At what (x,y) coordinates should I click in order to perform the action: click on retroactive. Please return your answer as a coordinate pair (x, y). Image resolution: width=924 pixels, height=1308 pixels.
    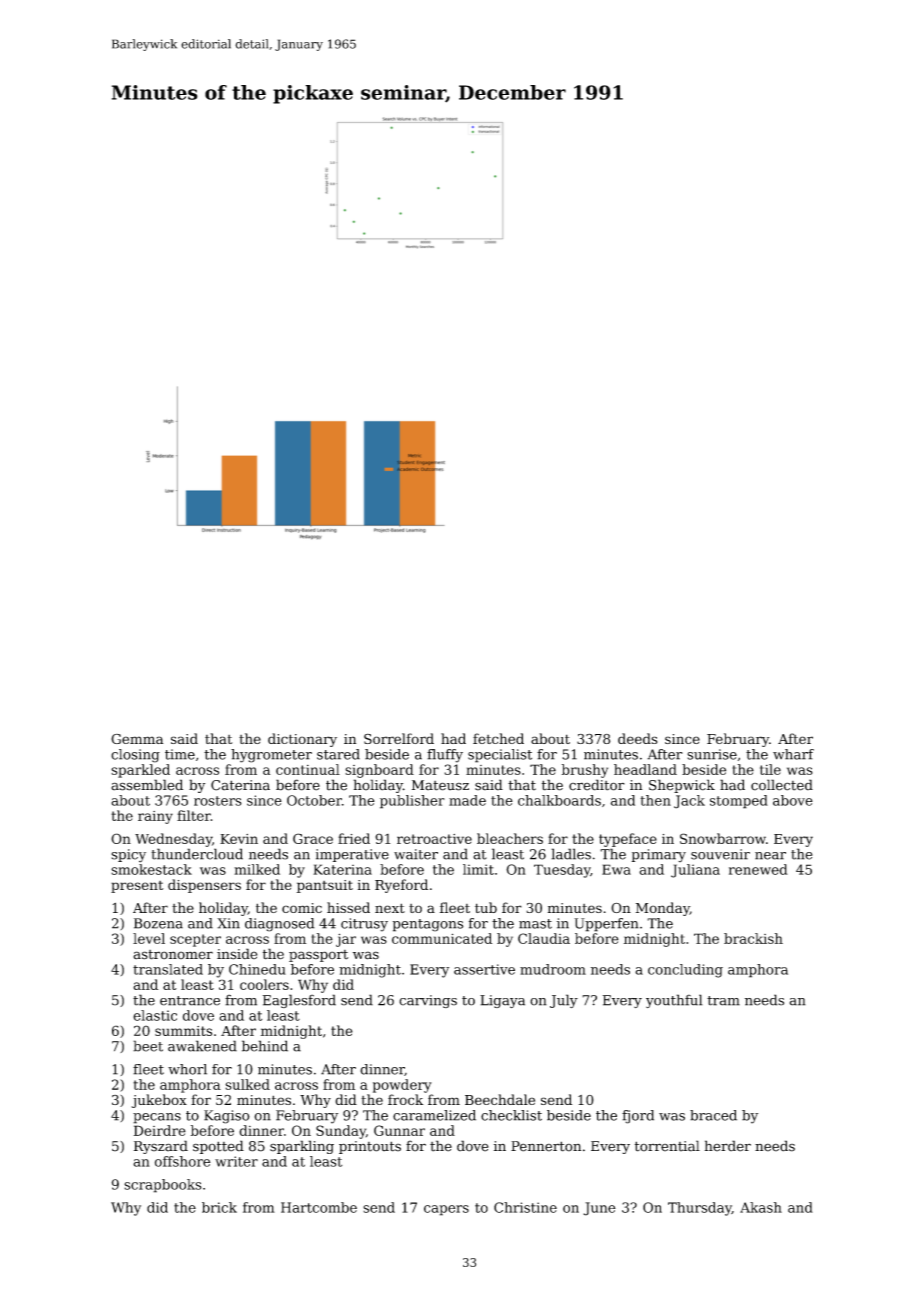
    Looking at the image, I should click on (434, 839).
